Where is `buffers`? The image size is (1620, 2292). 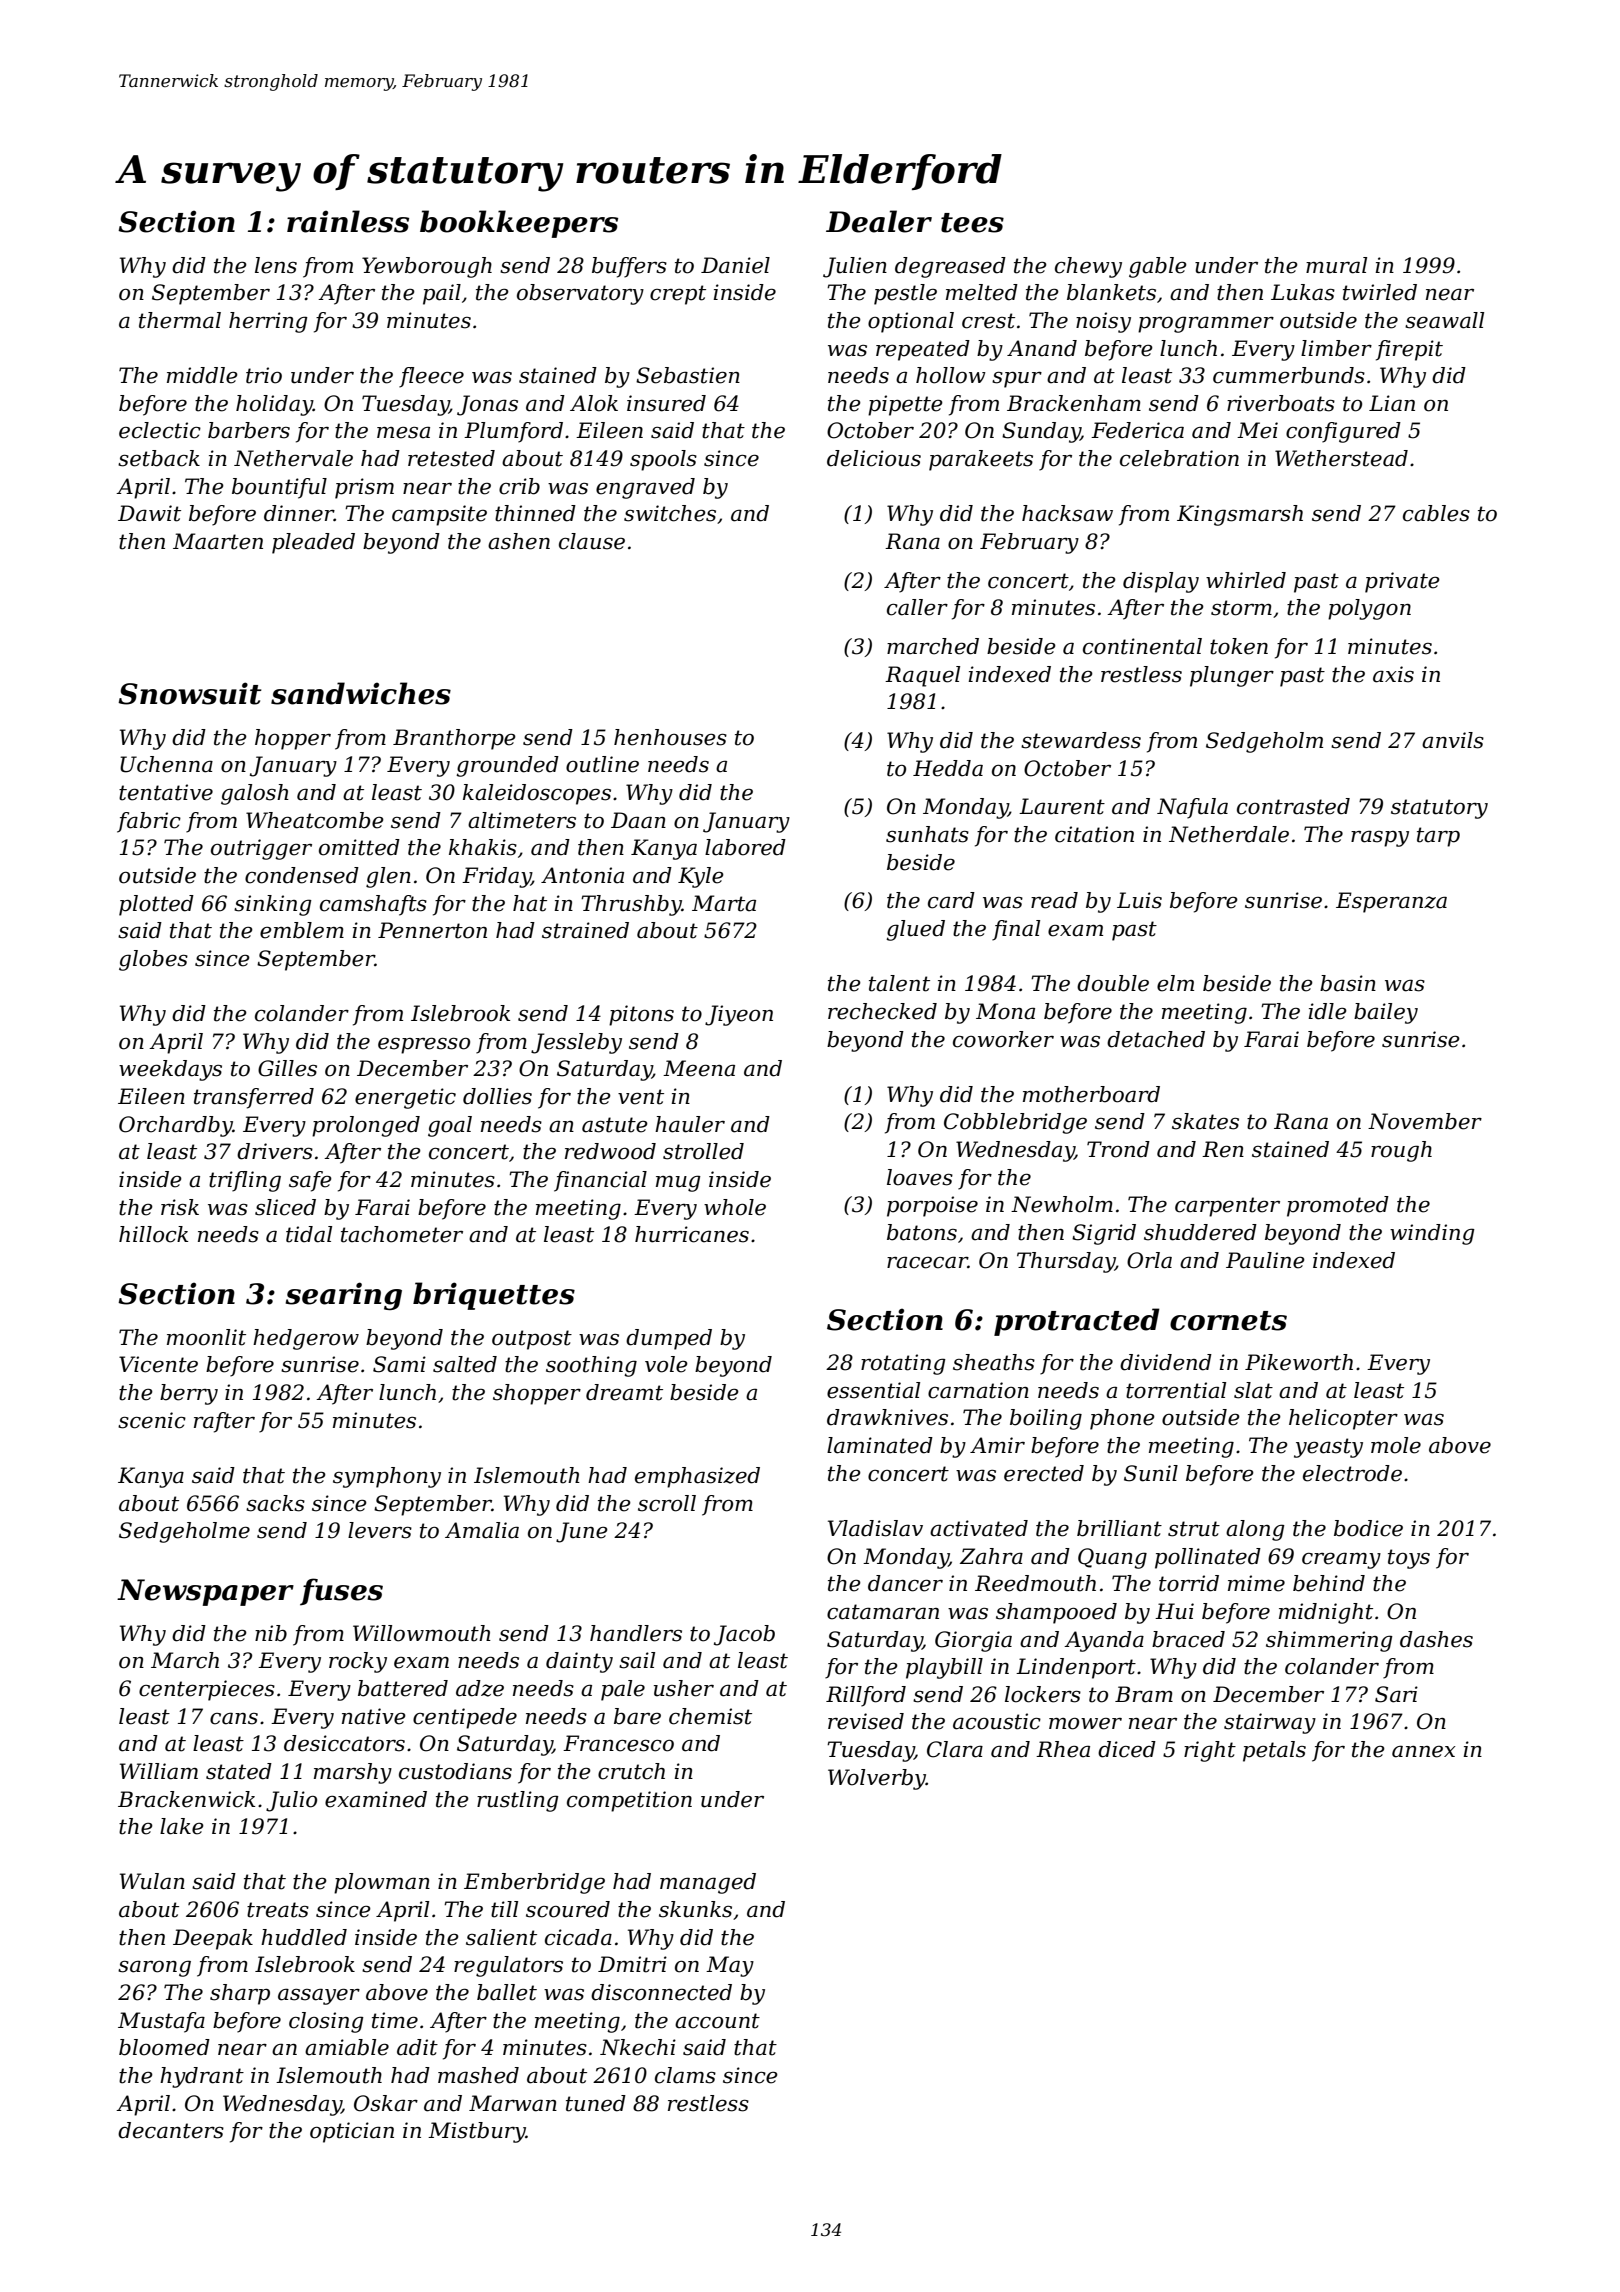 buffers is located at coordinates (629, 267).
